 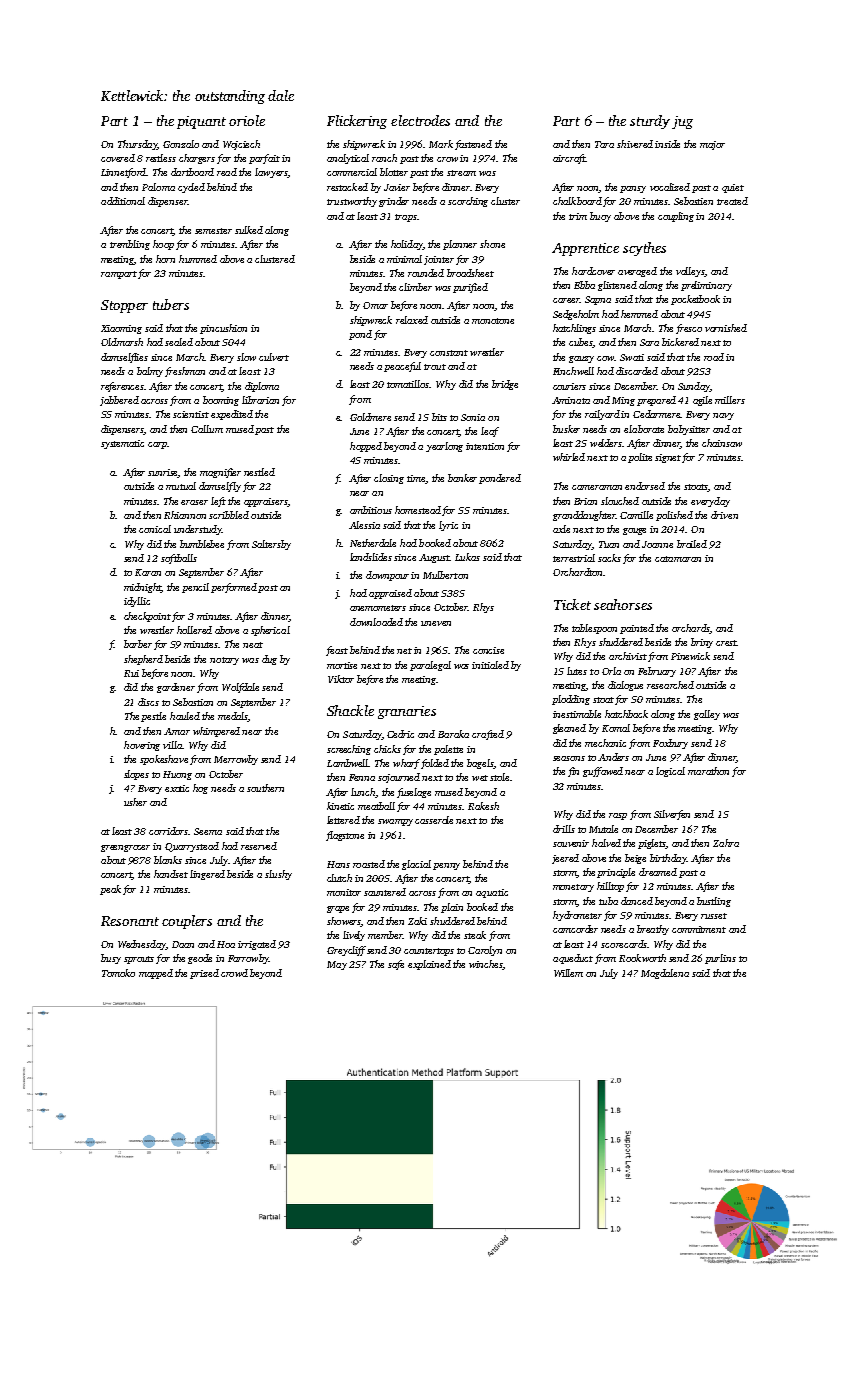 I want to click on irrigated, so click(x=257, y=945).
